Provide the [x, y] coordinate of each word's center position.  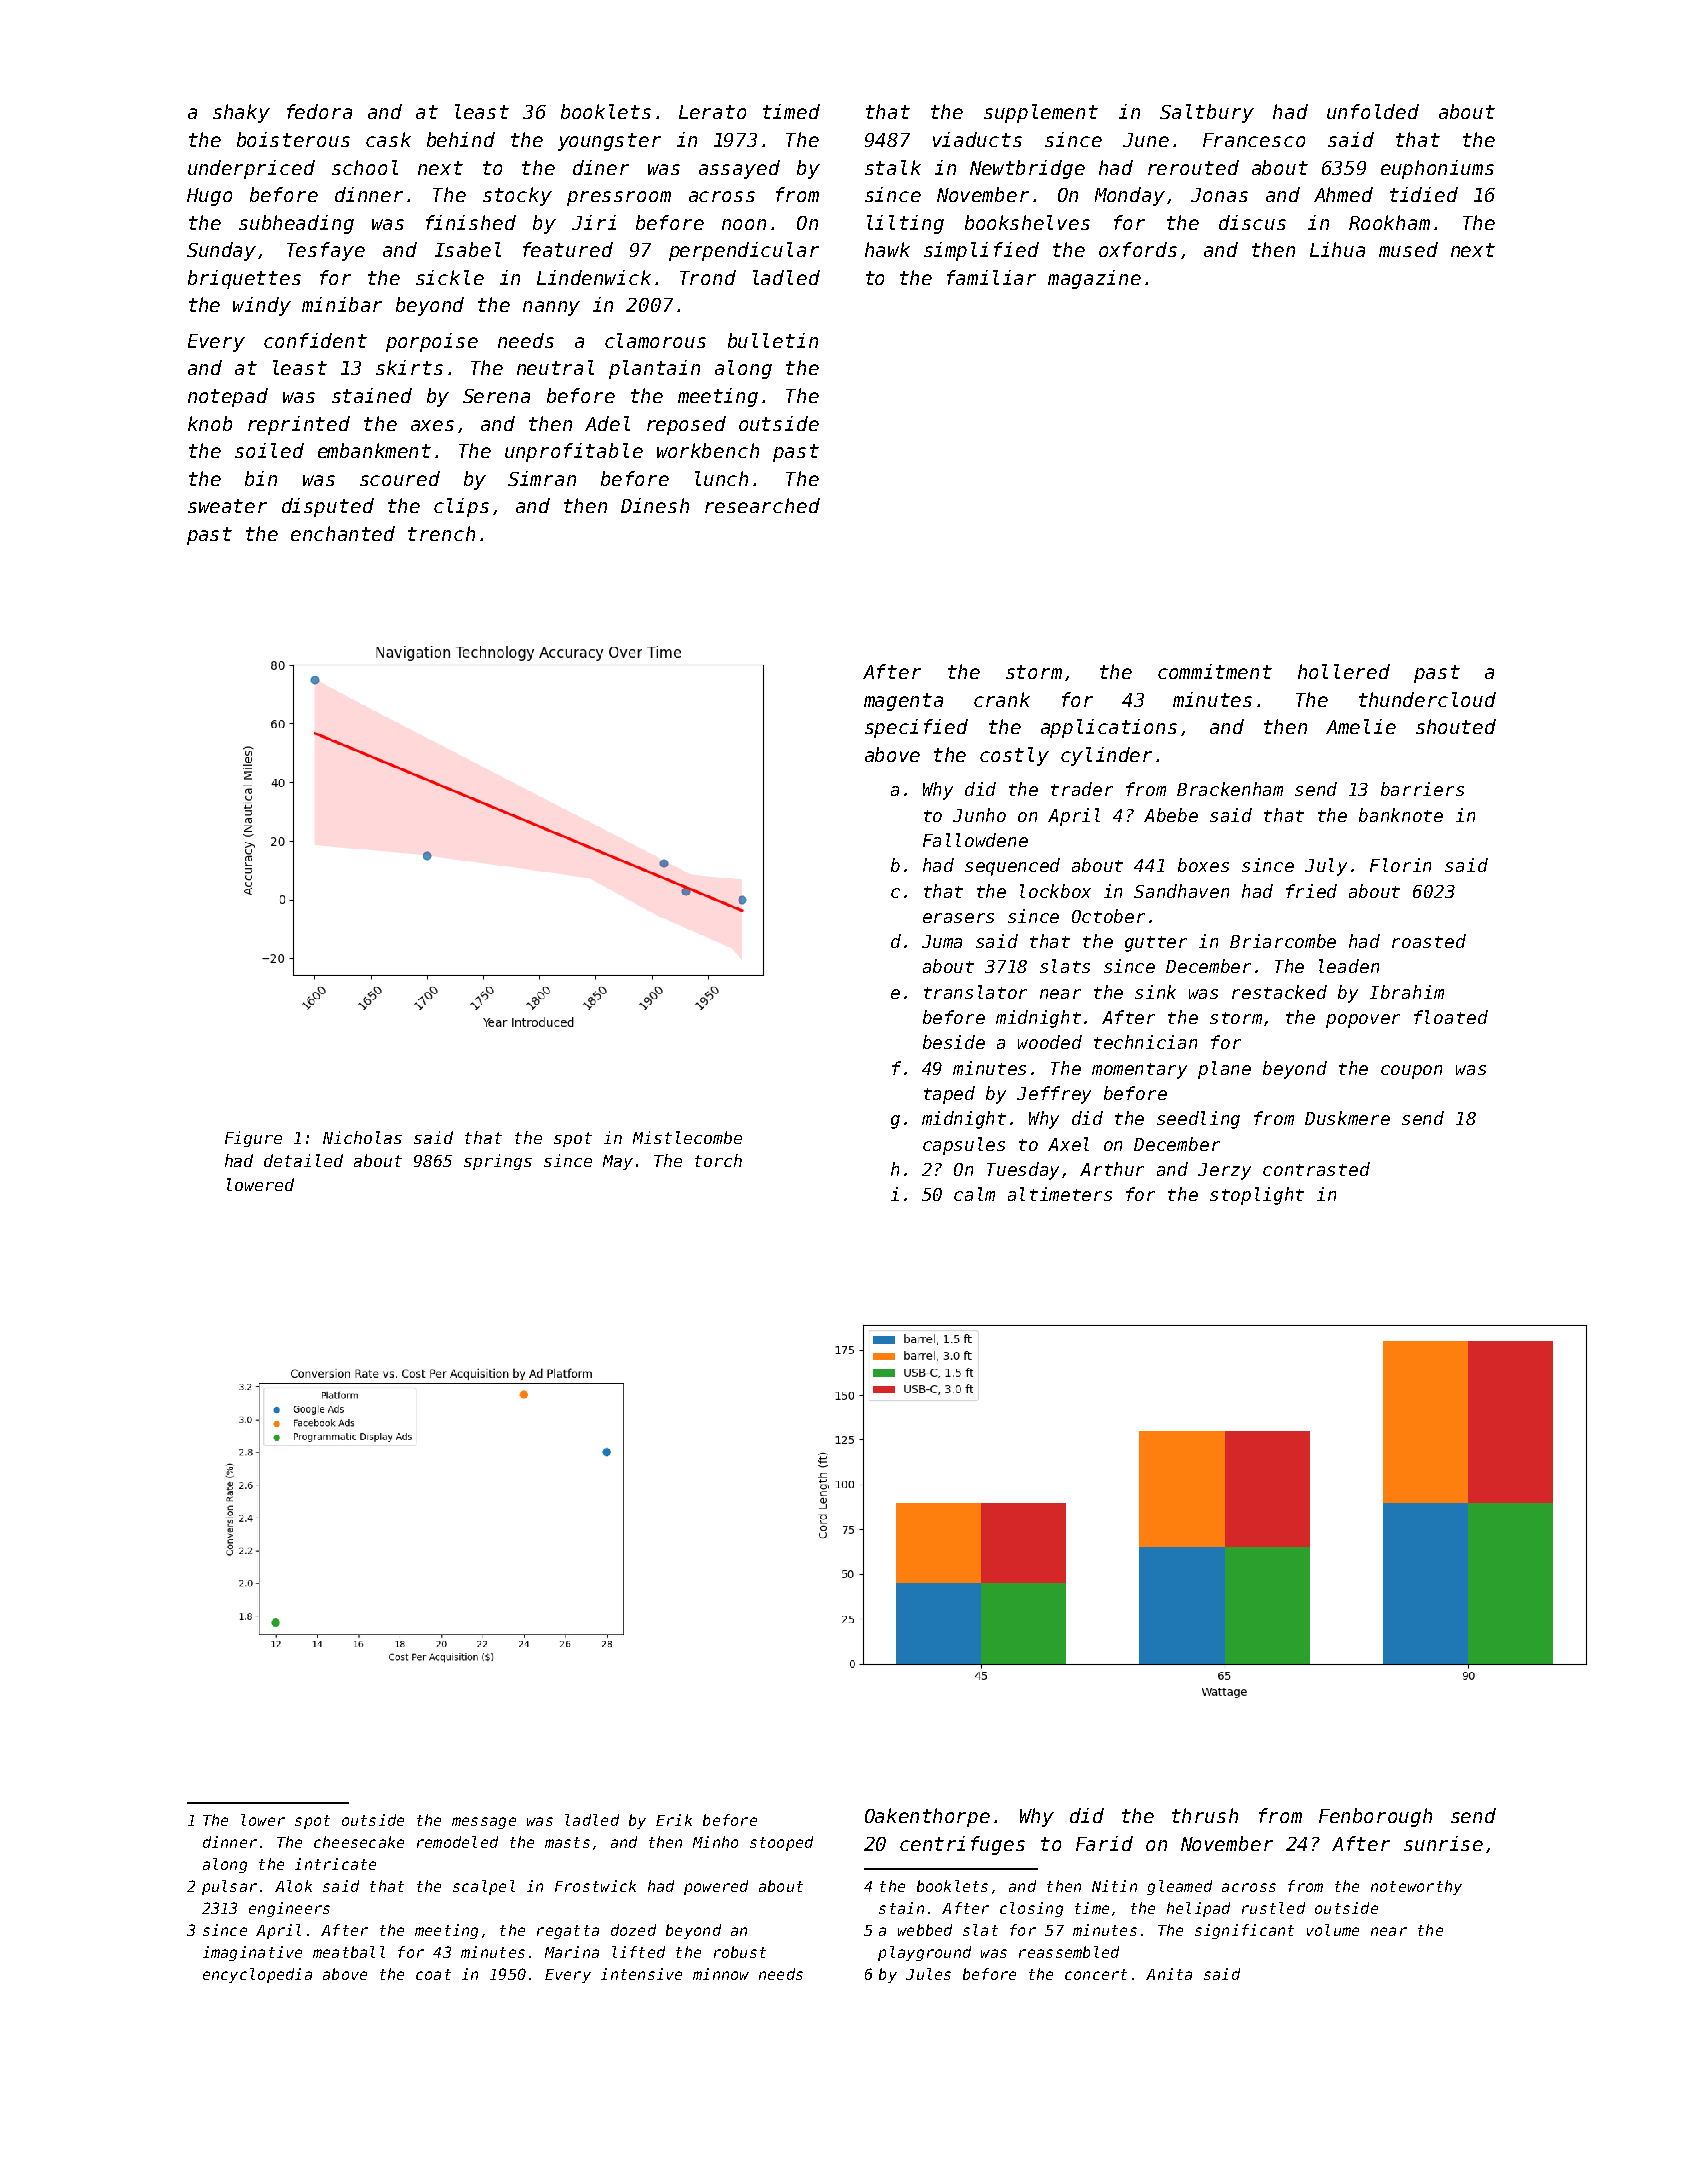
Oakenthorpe [927, 1817]
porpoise [432, 342]
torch [718, 1160]
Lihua [1337, 249]
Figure [253, 1139]
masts [567, 1842]
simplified [981, 251]
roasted [1429, 941]
